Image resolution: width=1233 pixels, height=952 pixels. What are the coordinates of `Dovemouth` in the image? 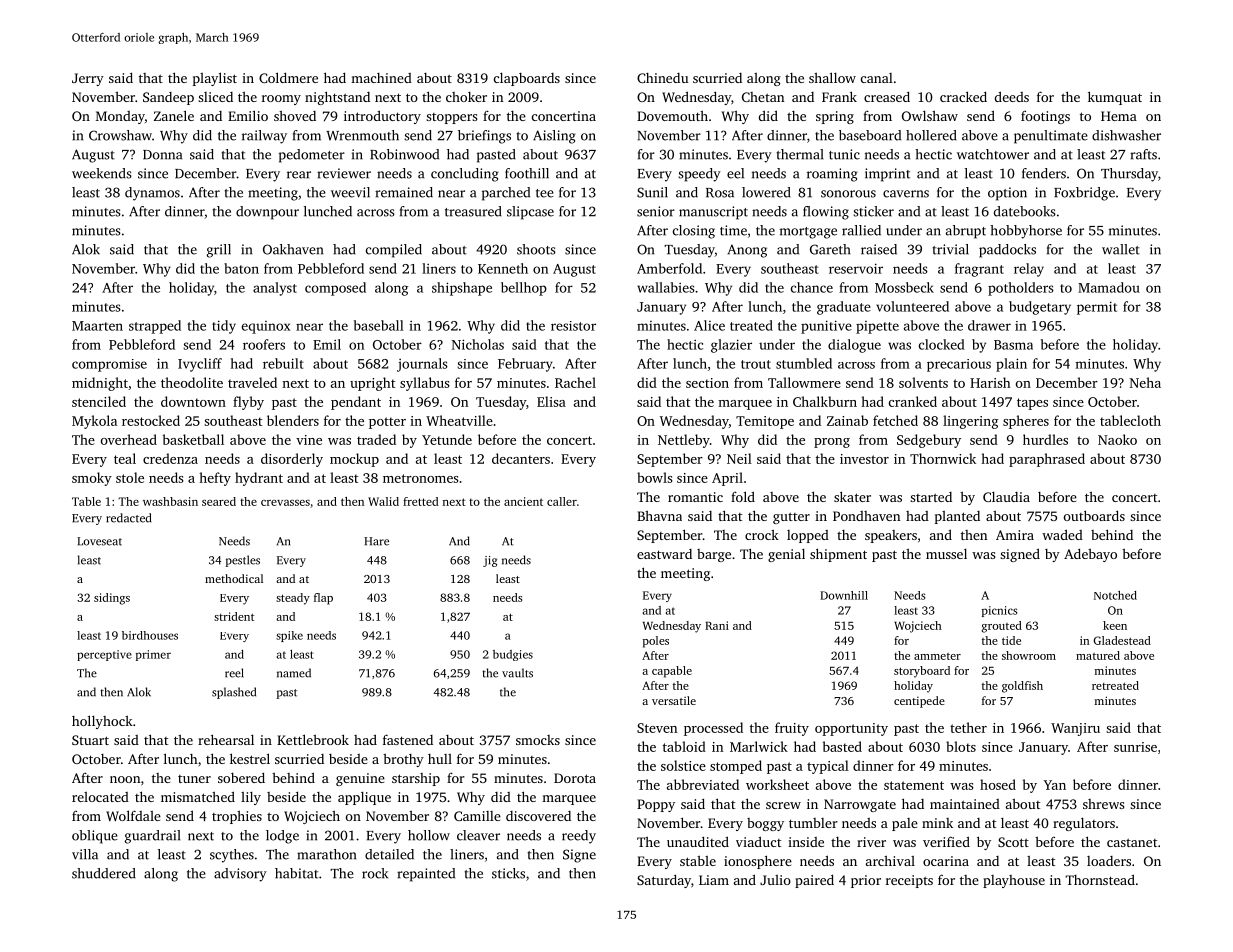 It's located at (672, 116).
